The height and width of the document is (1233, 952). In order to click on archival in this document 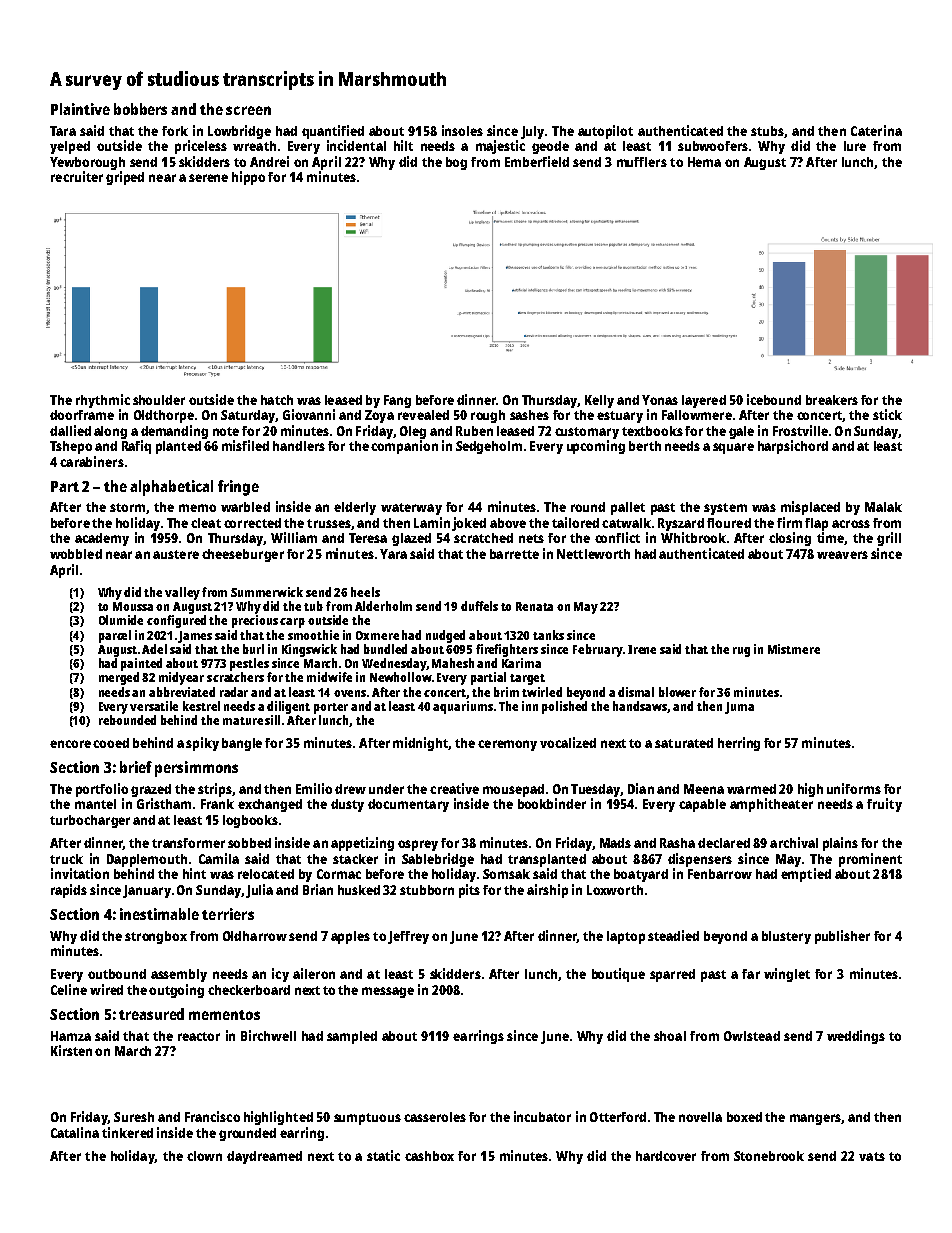, I will do `click(794, 842)`.
